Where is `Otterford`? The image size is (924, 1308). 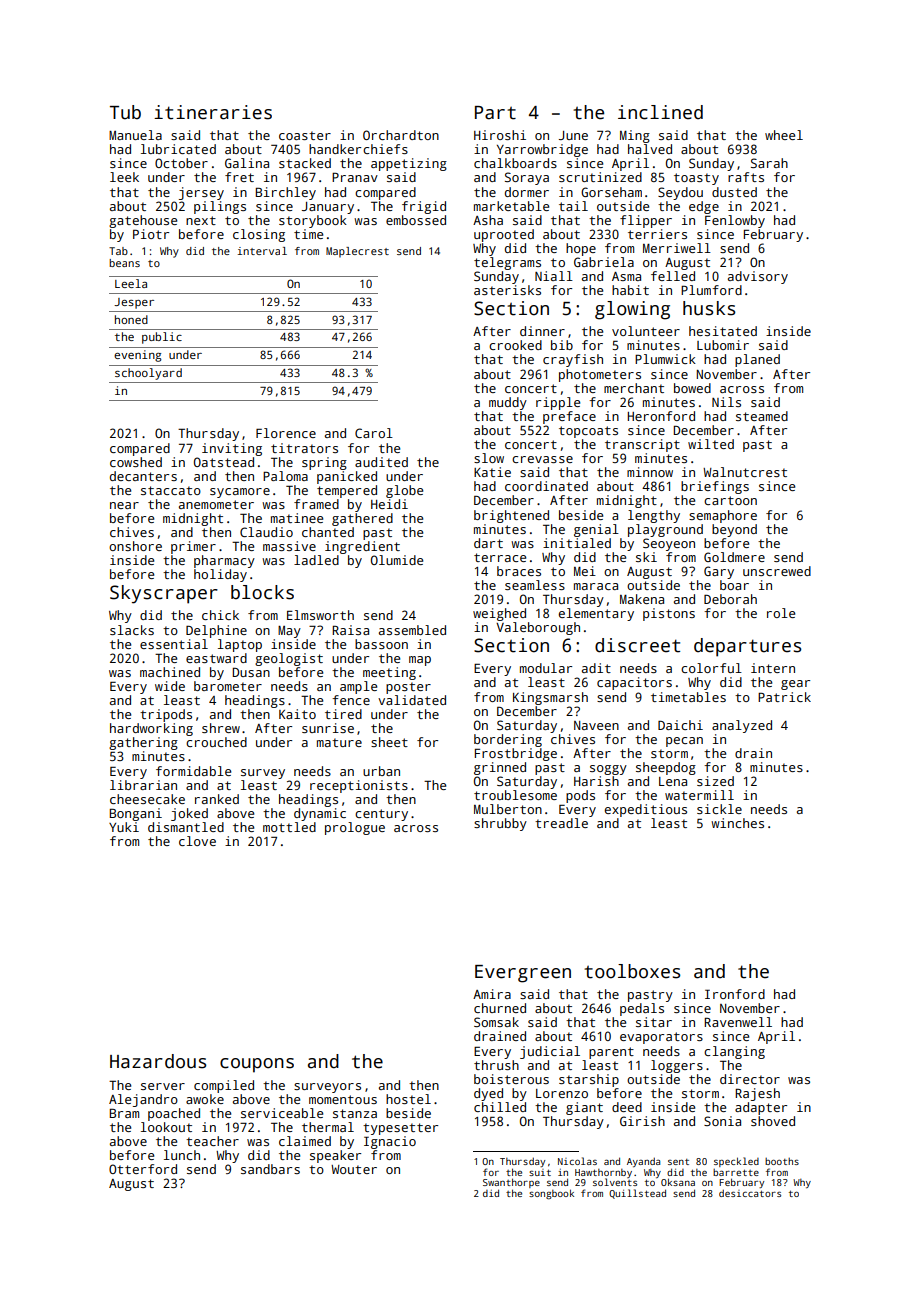
Otterford is located at coordinates (143, 1169).
